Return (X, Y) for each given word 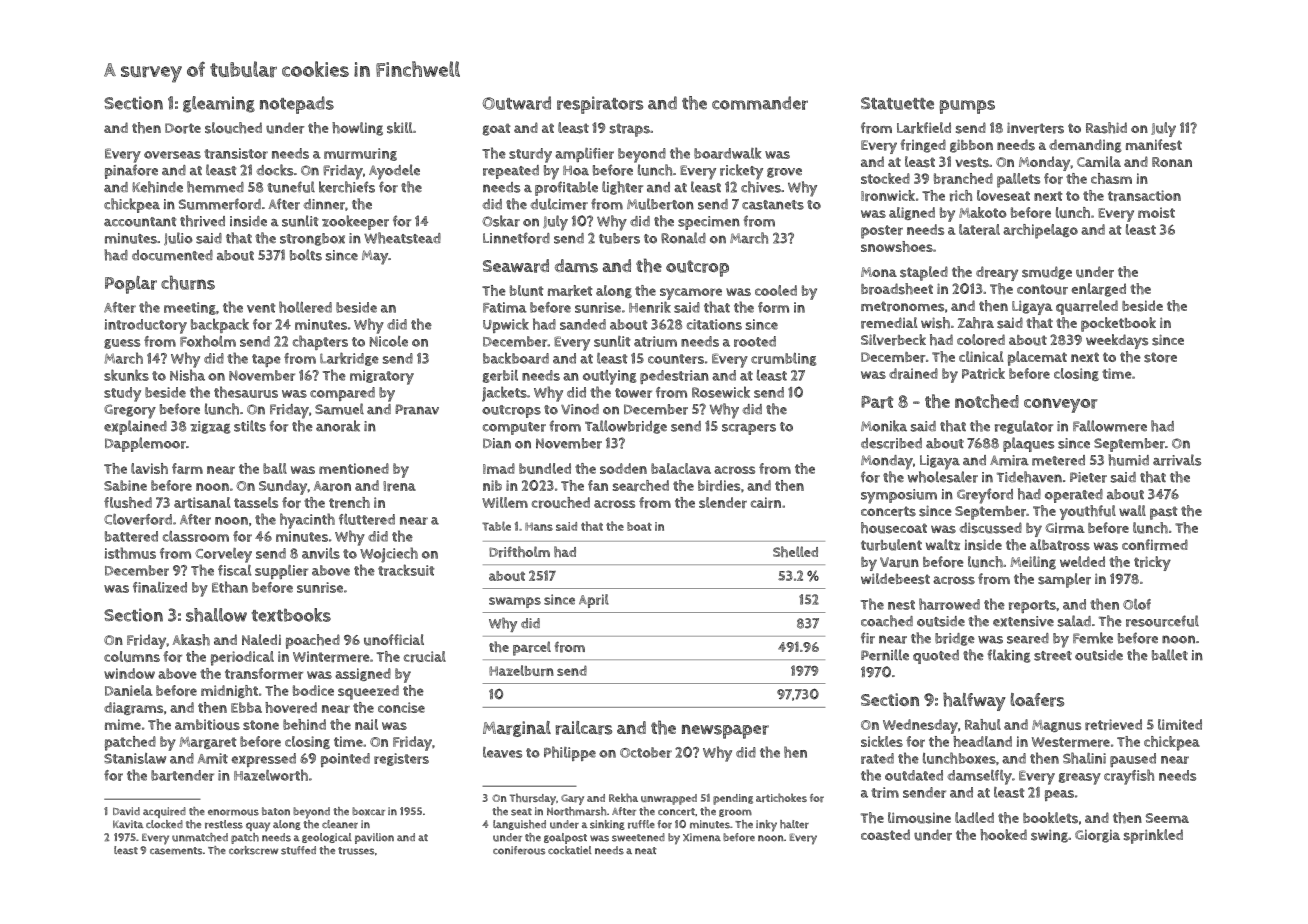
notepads (297, 105)
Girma (1065, 528)
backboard (516, 358)
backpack (220, 325)
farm (187, 468)
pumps (967, 107)
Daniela (128, 690)
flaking (1009, 656)
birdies (719, 485)
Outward (516, 103)
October (646, 752)
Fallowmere (1110, 426)
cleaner (340, 824)
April (594, 601)
